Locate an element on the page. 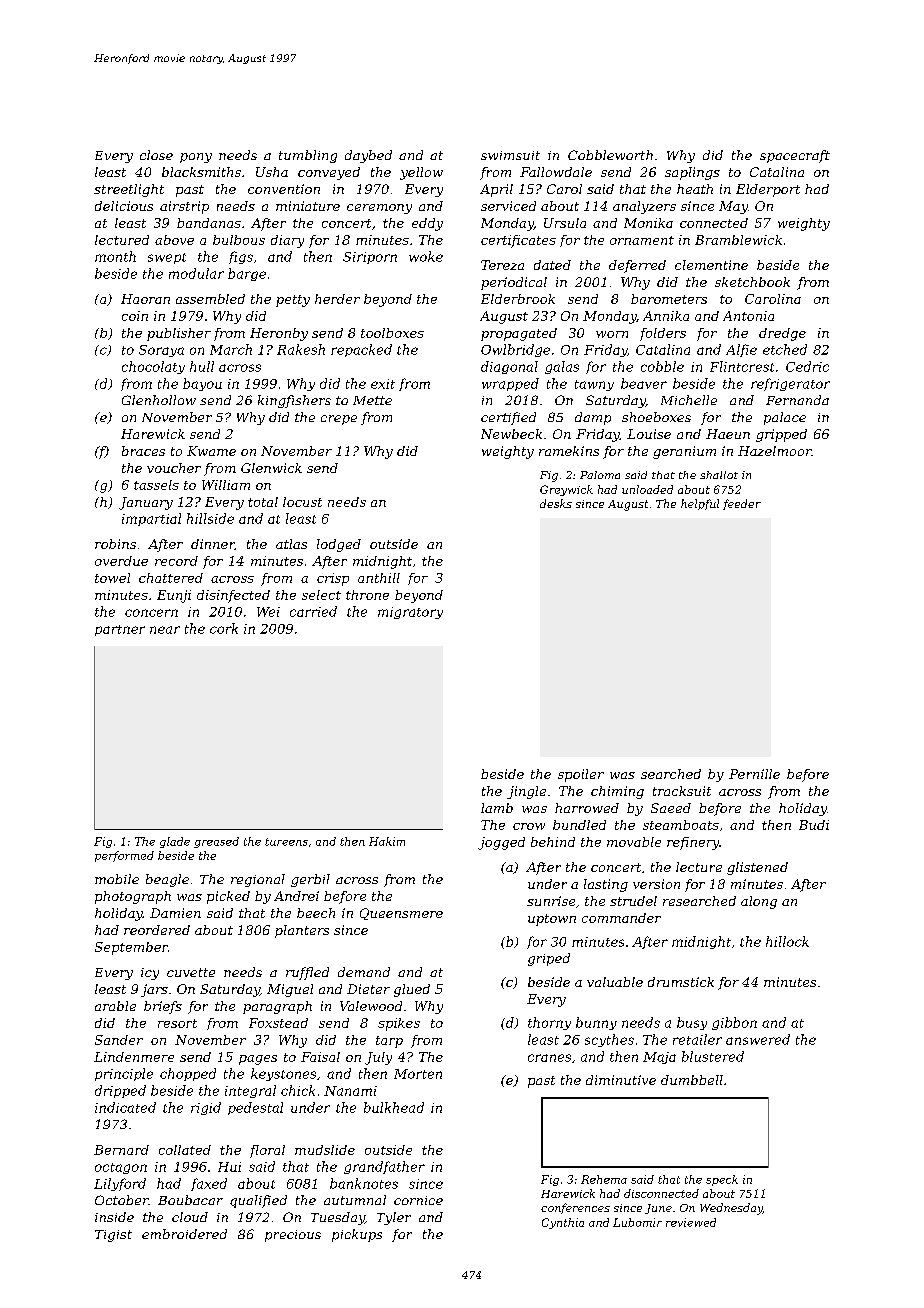 The width and height of the page is (924, 1308). saplings is located at coordinates (692, 173).
